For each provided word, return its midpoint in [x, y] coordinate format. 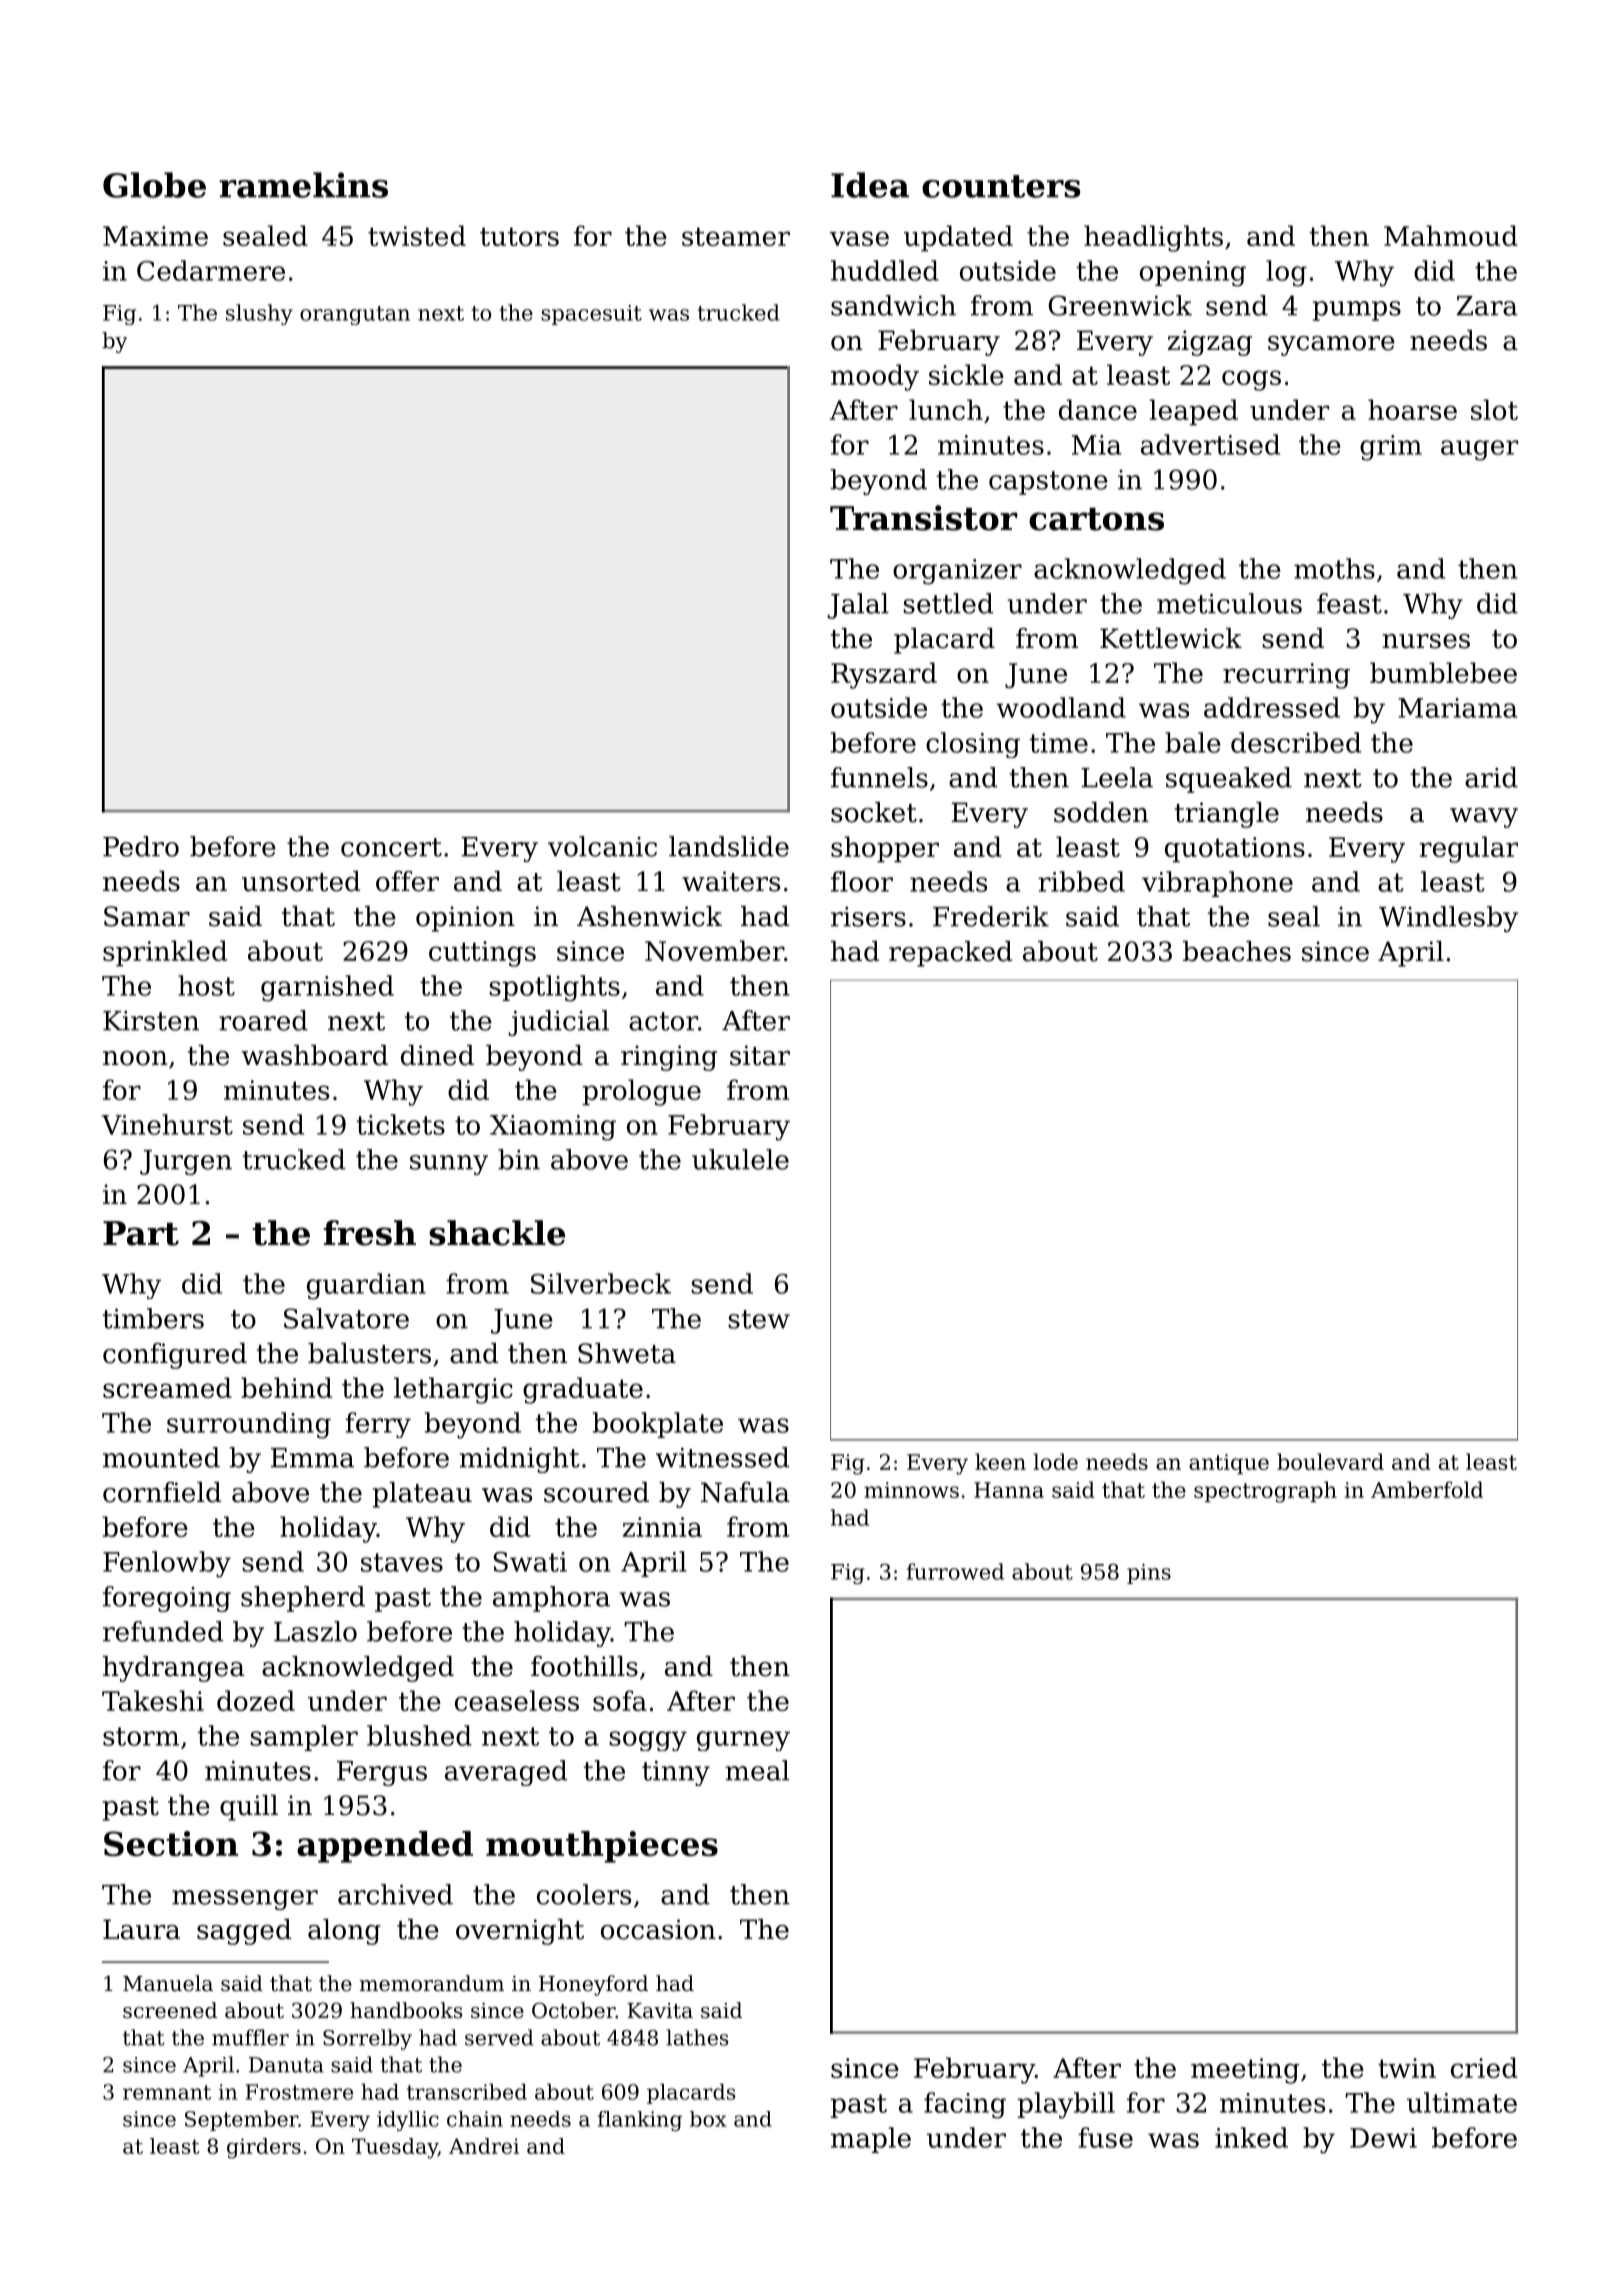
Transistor [924, 518]
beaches [1237, 951]
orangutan [355, 315]
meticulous [1229, 603]
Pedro [141, 846]
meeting [1245, 2071]
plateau [422, 1495]
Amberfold [1427, 1489]
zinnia [662, 1527]
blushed [419, 1735]
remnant [167, 2092]
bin [519, 1159]
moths [1334, 568]
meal [757, 1770]
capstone [1048, 483]
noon [135, 1058]
